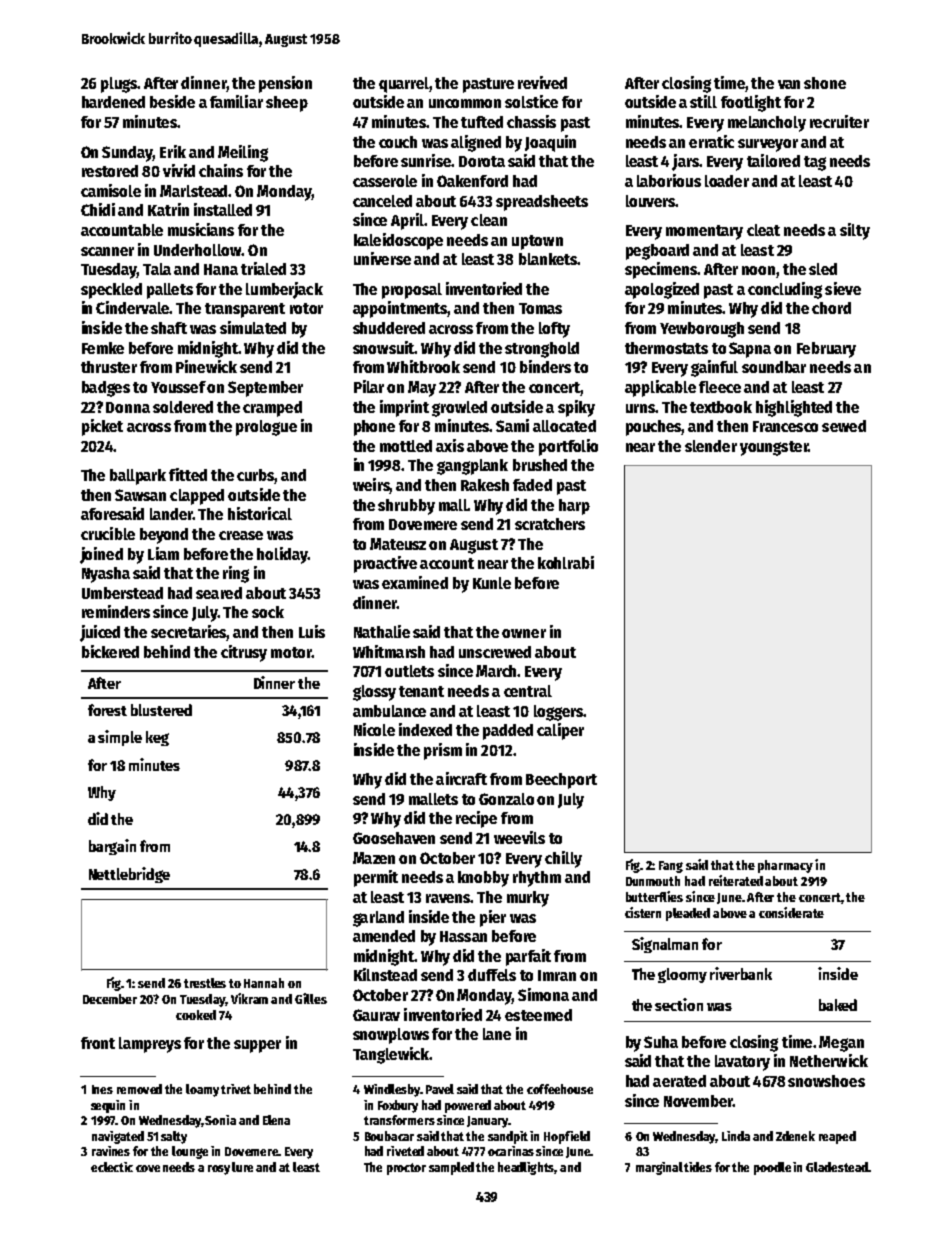 This document has width=952, height=1233. I want to click on Nathalie, so click(382, 631).
